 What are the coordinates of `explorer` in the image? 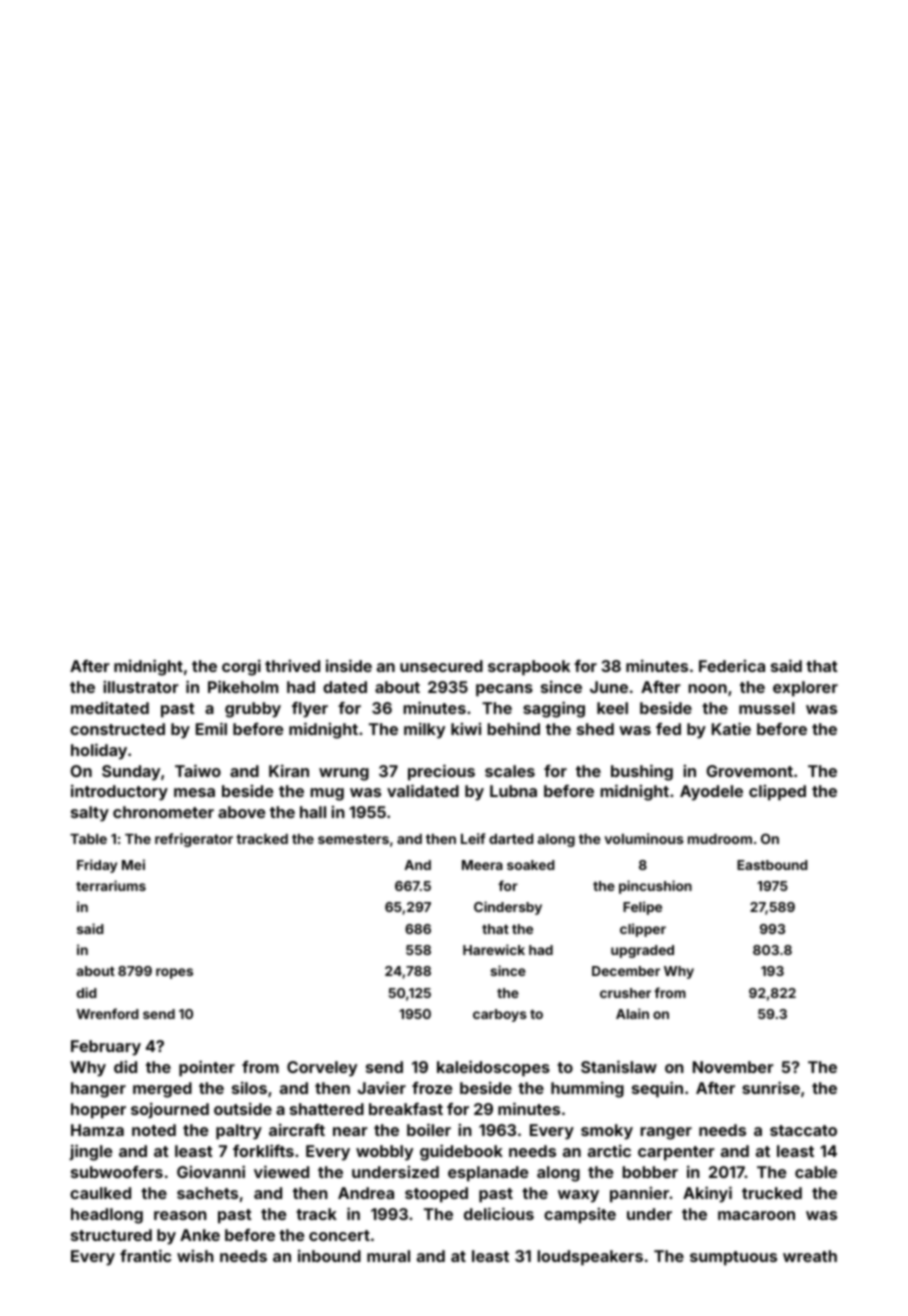 It's located at (805, 689).
